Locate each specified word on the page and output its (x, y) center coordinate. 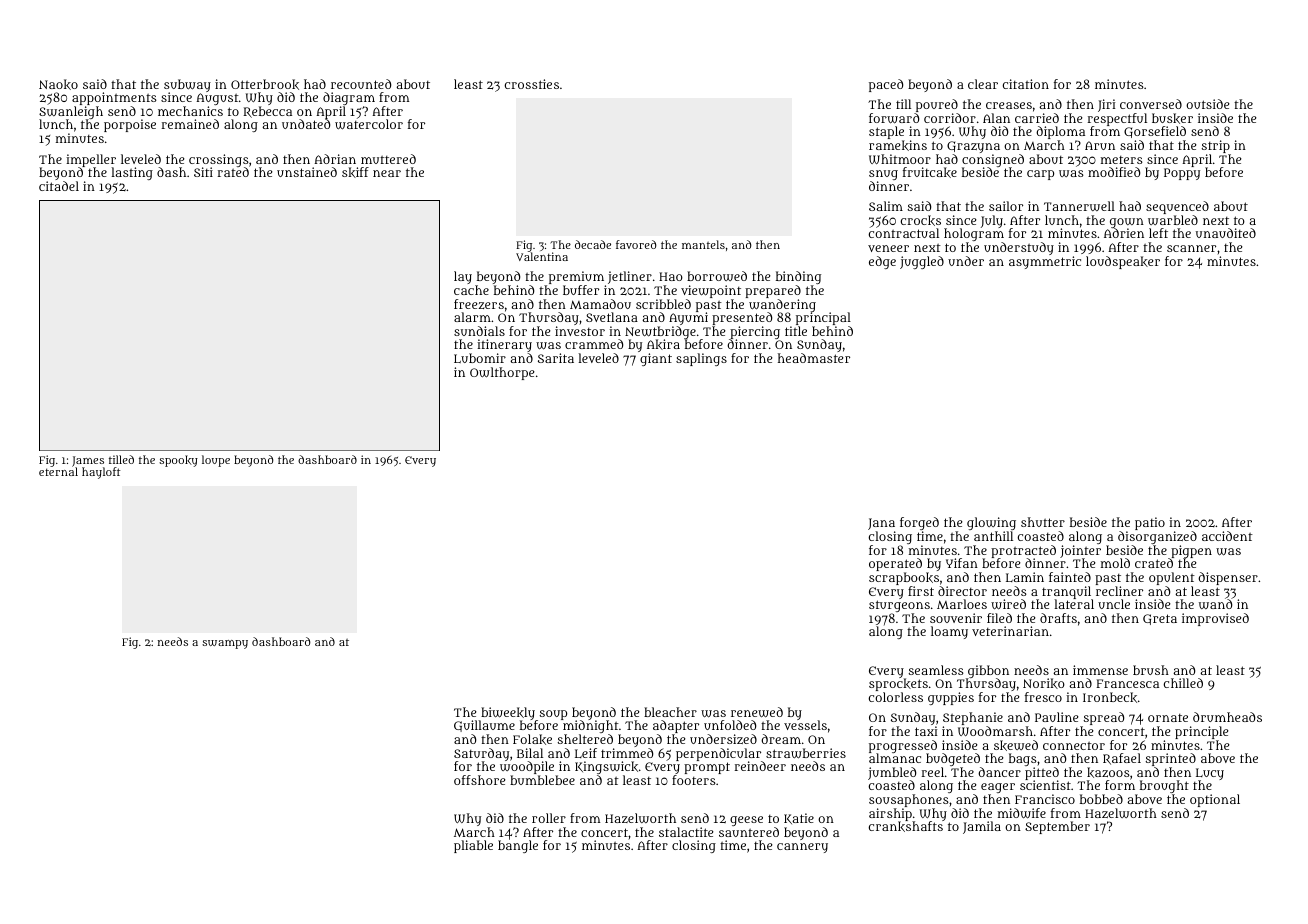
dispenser (1228, 578)
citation (1026, 84)
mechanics (190, 111)
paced (886, 85)
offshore (480, 780)
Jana (881, 524)
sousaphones (909, 801)
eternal (58, 471)
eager (998, 789)
